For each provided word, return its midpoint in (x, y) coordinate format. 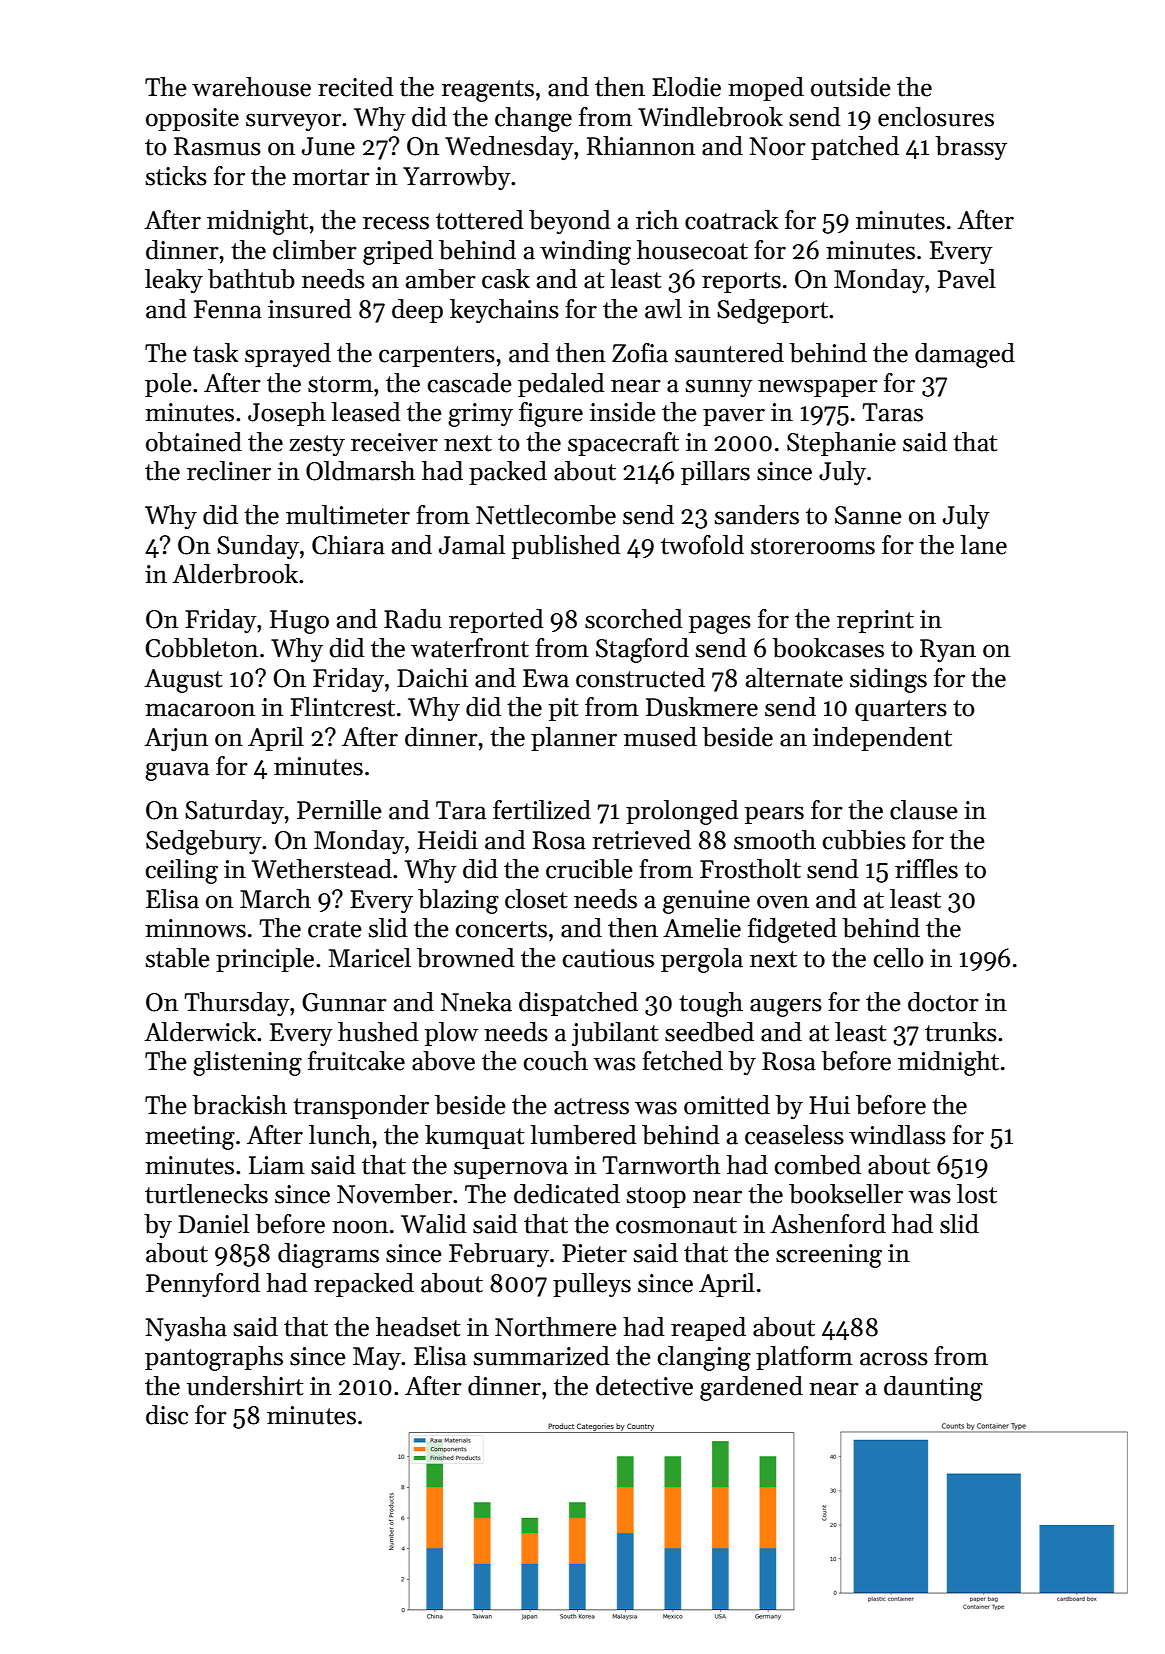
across (894, 1359)
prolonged (682, 812)
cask (506, 279)
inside (623, 412)
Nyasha (186, 1329)
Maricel (369, 958)
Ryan (948, 650)
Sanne (868, 515)
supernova (511, 1170)
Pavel (967, 279)
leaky (174, 281)
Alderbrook (235, 574)
